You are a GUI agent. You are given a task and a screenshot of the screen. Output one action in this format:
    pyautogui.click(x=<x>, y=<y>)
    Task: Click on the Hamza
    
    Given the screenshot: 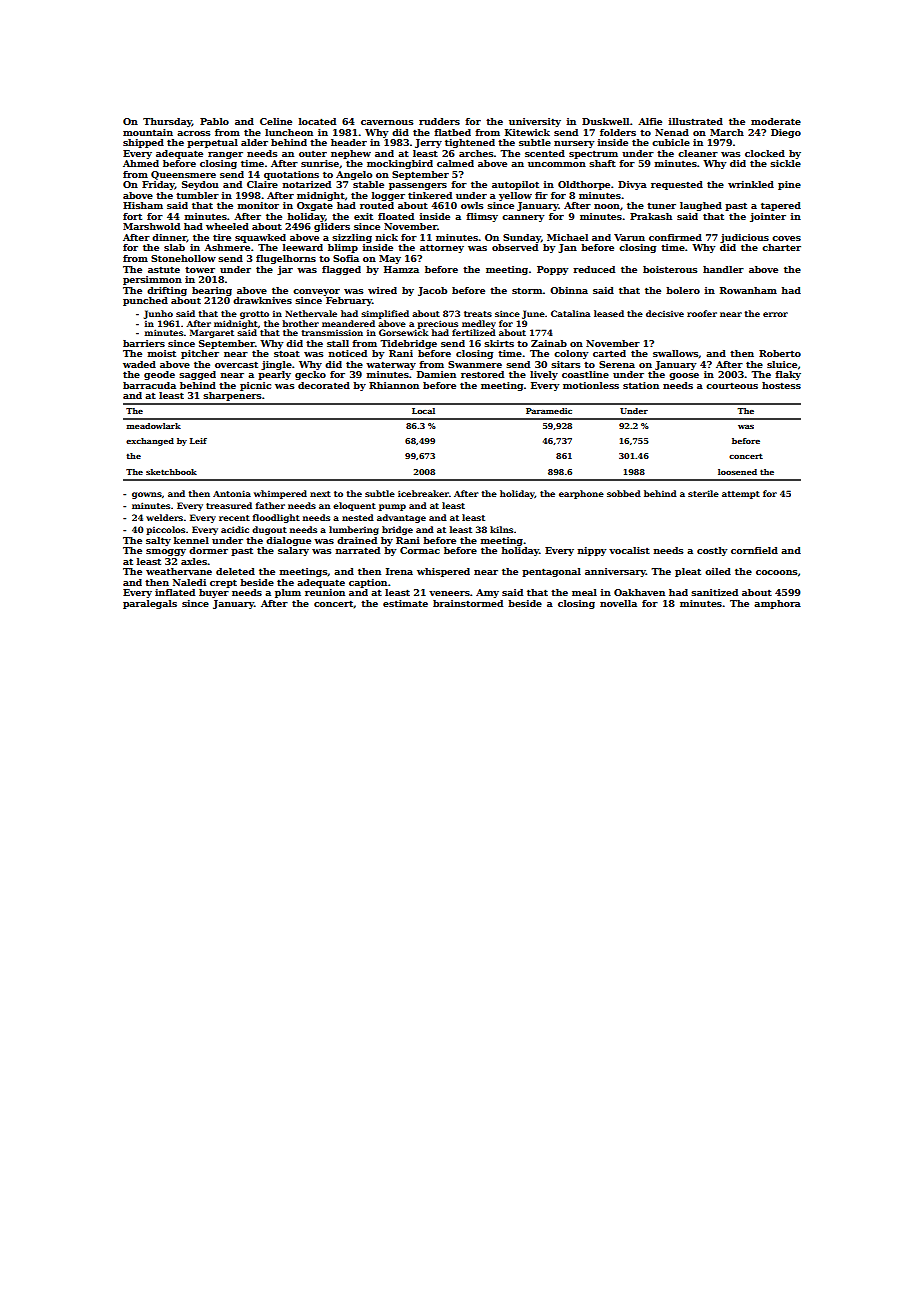 What is the action you would take?
    pyautogui.click(x=401, y=269)
